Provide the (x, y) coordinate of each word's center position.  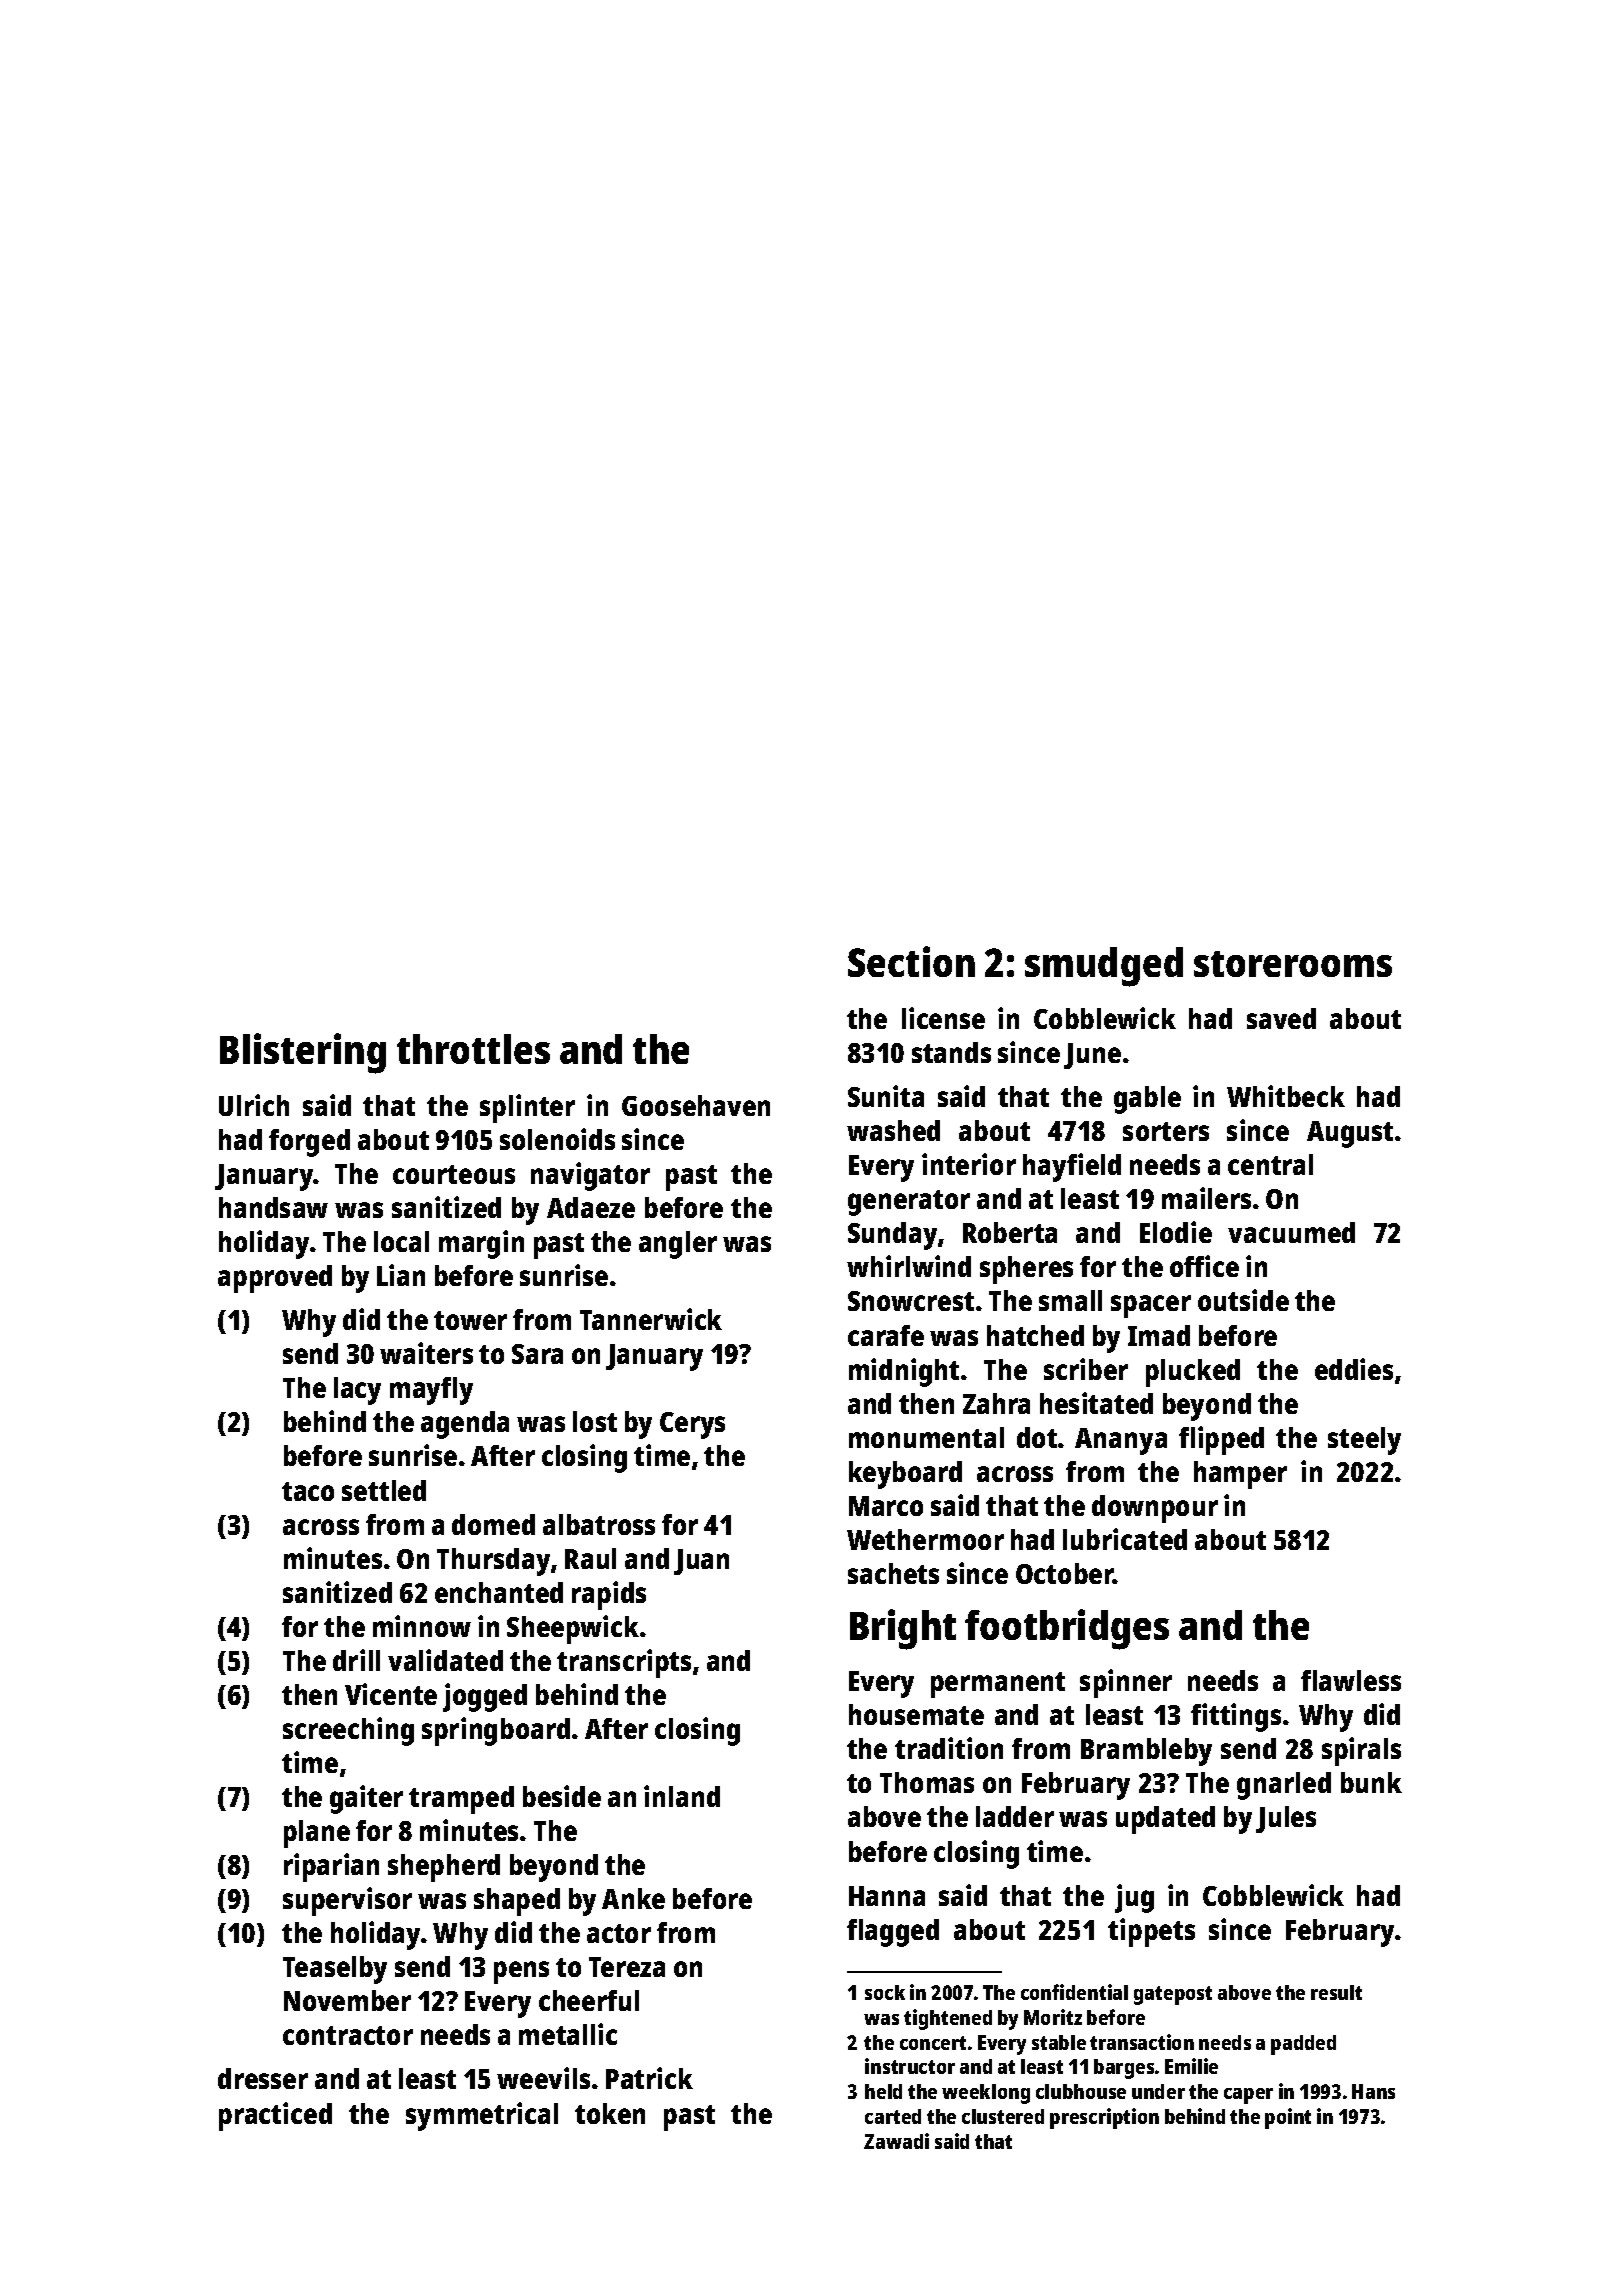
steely (1364, 1441)
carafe (886, 1335)
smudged (1104, 967)
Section (911, 961)
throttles (473, 1049)
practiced (275, 2116)
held (883, 2091)
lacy (357, 1391)
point (1288, 2118)
